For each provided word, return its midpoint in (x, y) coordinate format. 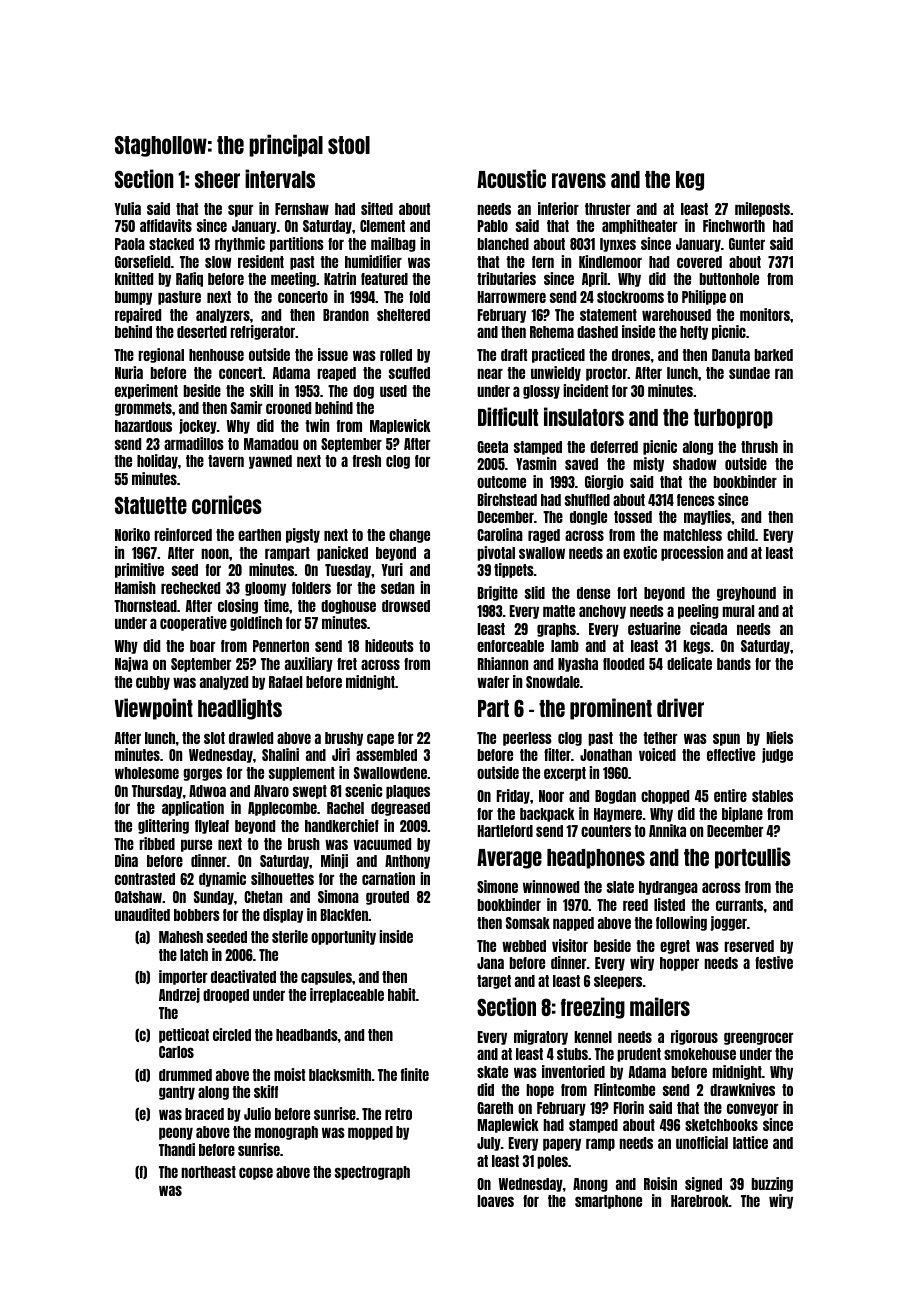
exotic (640, 552)
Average (509, 859)
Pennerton (281, 646)
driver (680, 707)
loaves (495, 1201)
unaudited (142, 914)
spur (240, 210)
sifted (377, 208)
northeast (208, 1172)
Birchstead (507, 499)
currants (739, 905)
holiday (157, 461)
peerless (527, 739)
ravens (579, 180)
